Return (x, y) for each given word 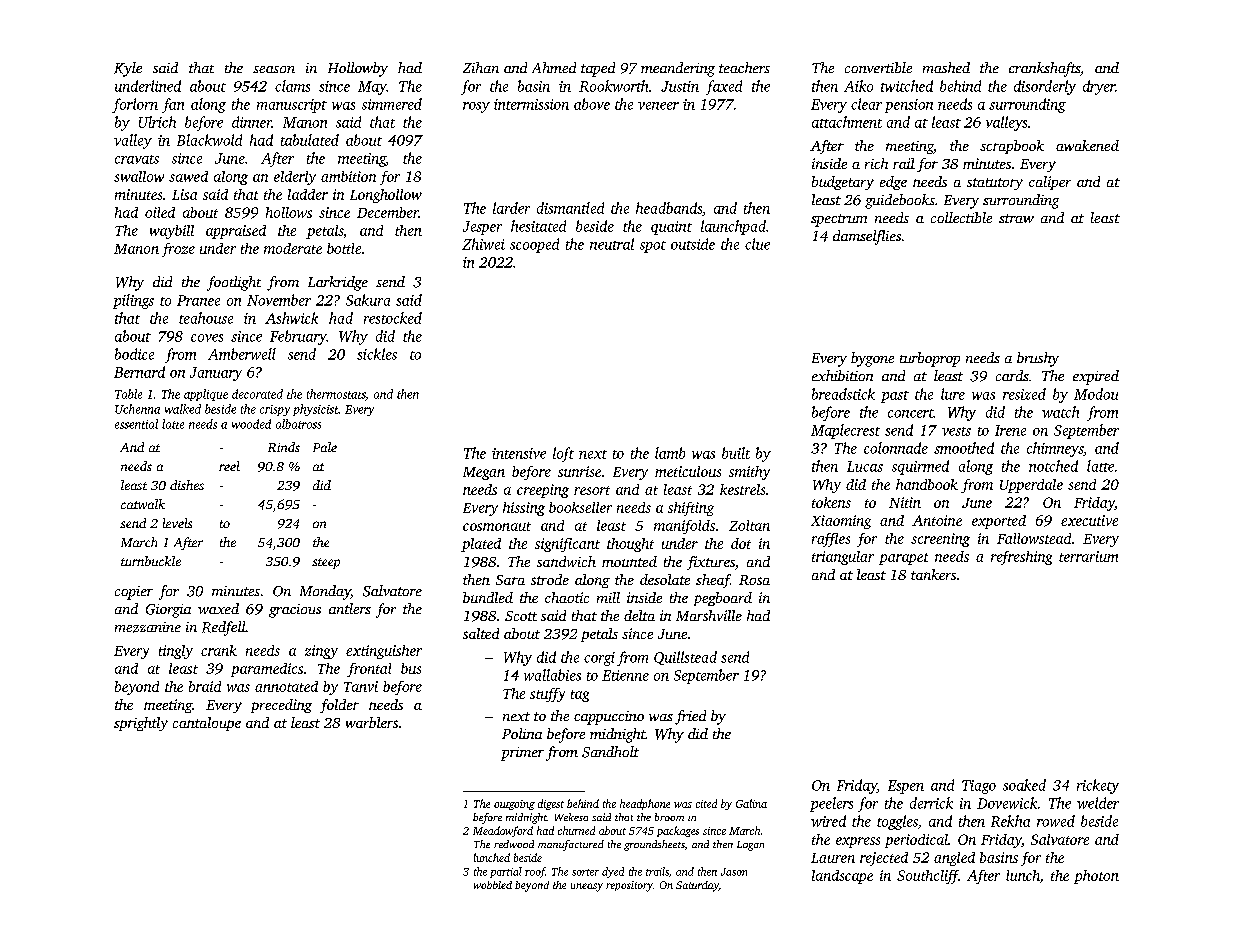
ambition (348, 176)
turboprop (930, 359)
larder (511, 208)
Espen (906, 787)
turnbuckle (151, 561)
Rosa (754, 580)
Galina (751, 803)
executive (1089, 520)
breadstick (843, 394)
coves (207, 338)
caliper (1050, 183)
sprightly (141, 724)
